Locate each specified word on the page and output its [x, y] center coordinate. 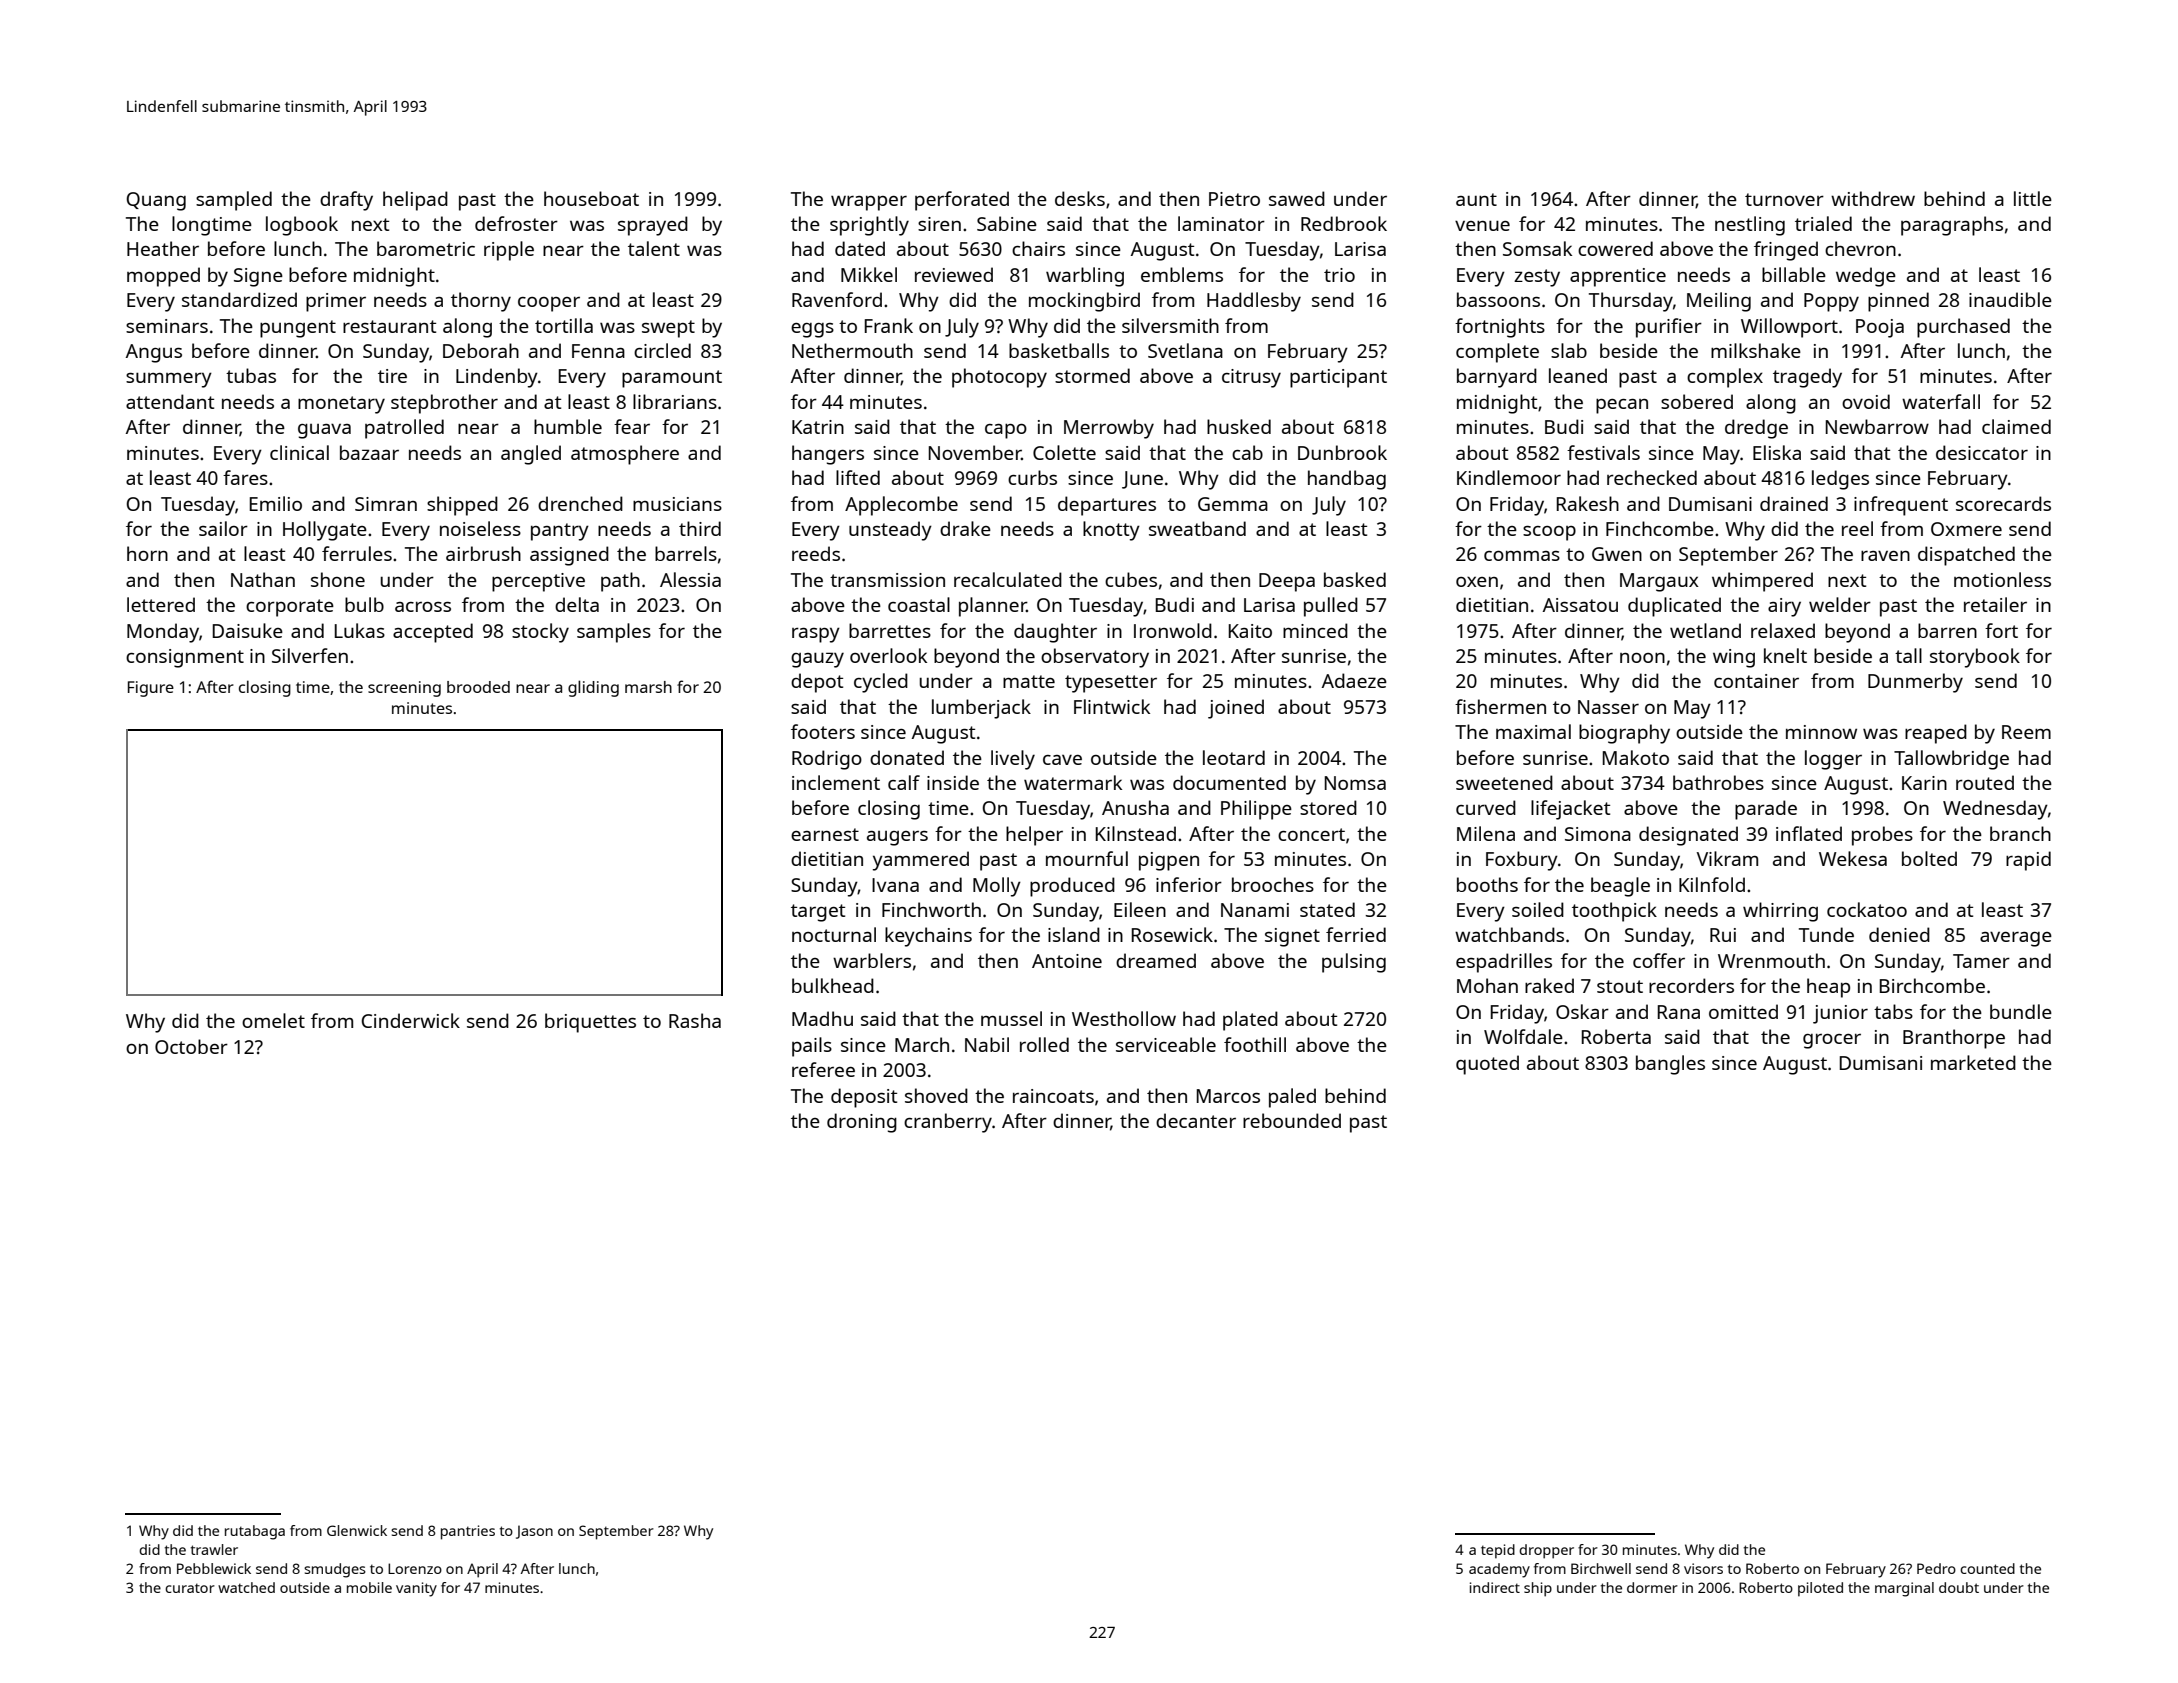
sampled [234, 201]
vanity [416, 1589]
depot [817, 683]
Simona [1598, 834]
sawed [1297, 198]
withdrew [1873, 198]
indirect [1495, 1587]
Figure [151, 689]
